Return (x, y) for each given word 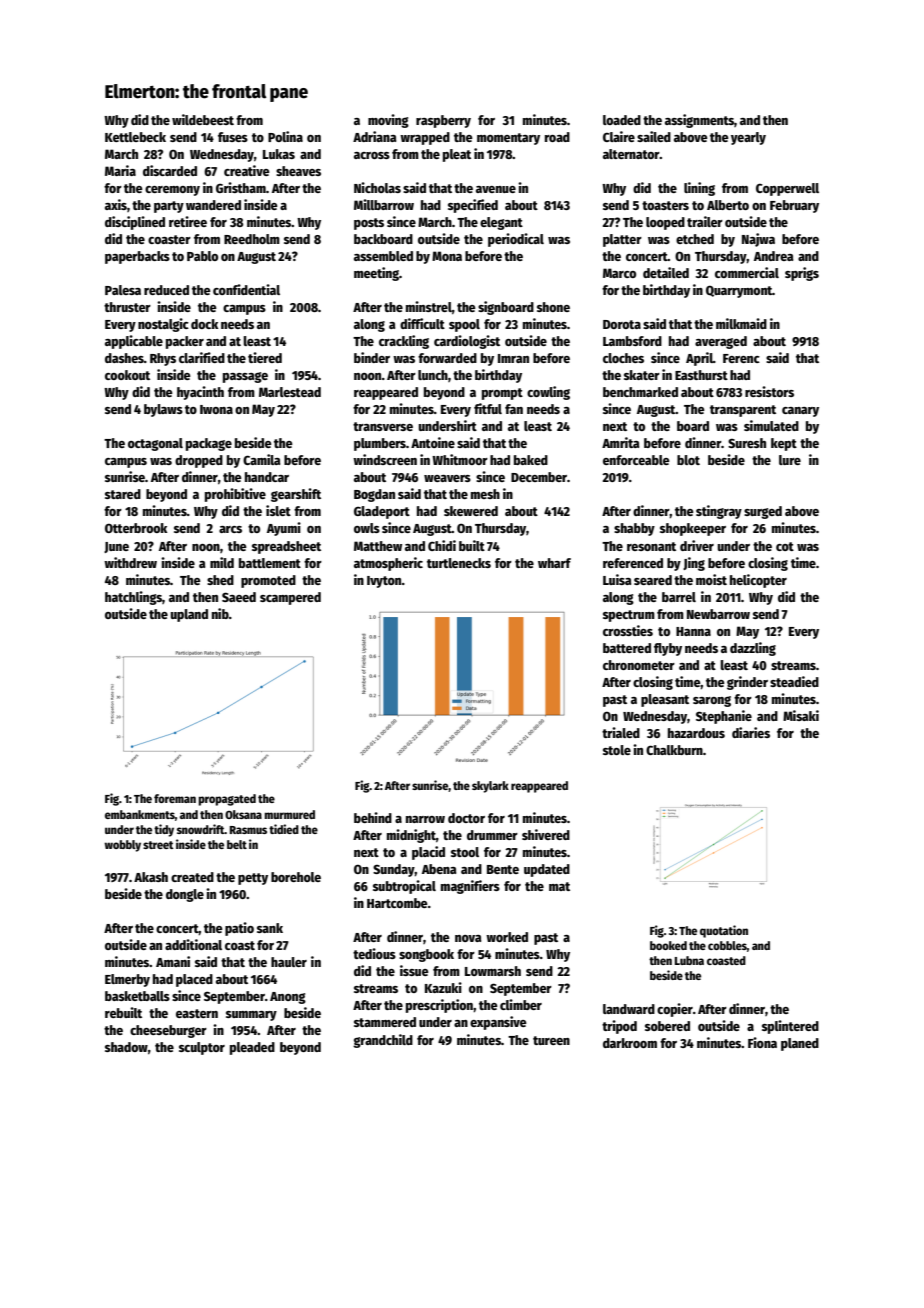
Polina (285, 136)
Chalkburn (674, 750)
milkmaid (741, 323)
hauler (289, 962)
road (557, 137)
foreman (175, 798)
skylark (490, 787)
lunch (433, 375)
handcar (267, 477)
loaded (622, 120)
